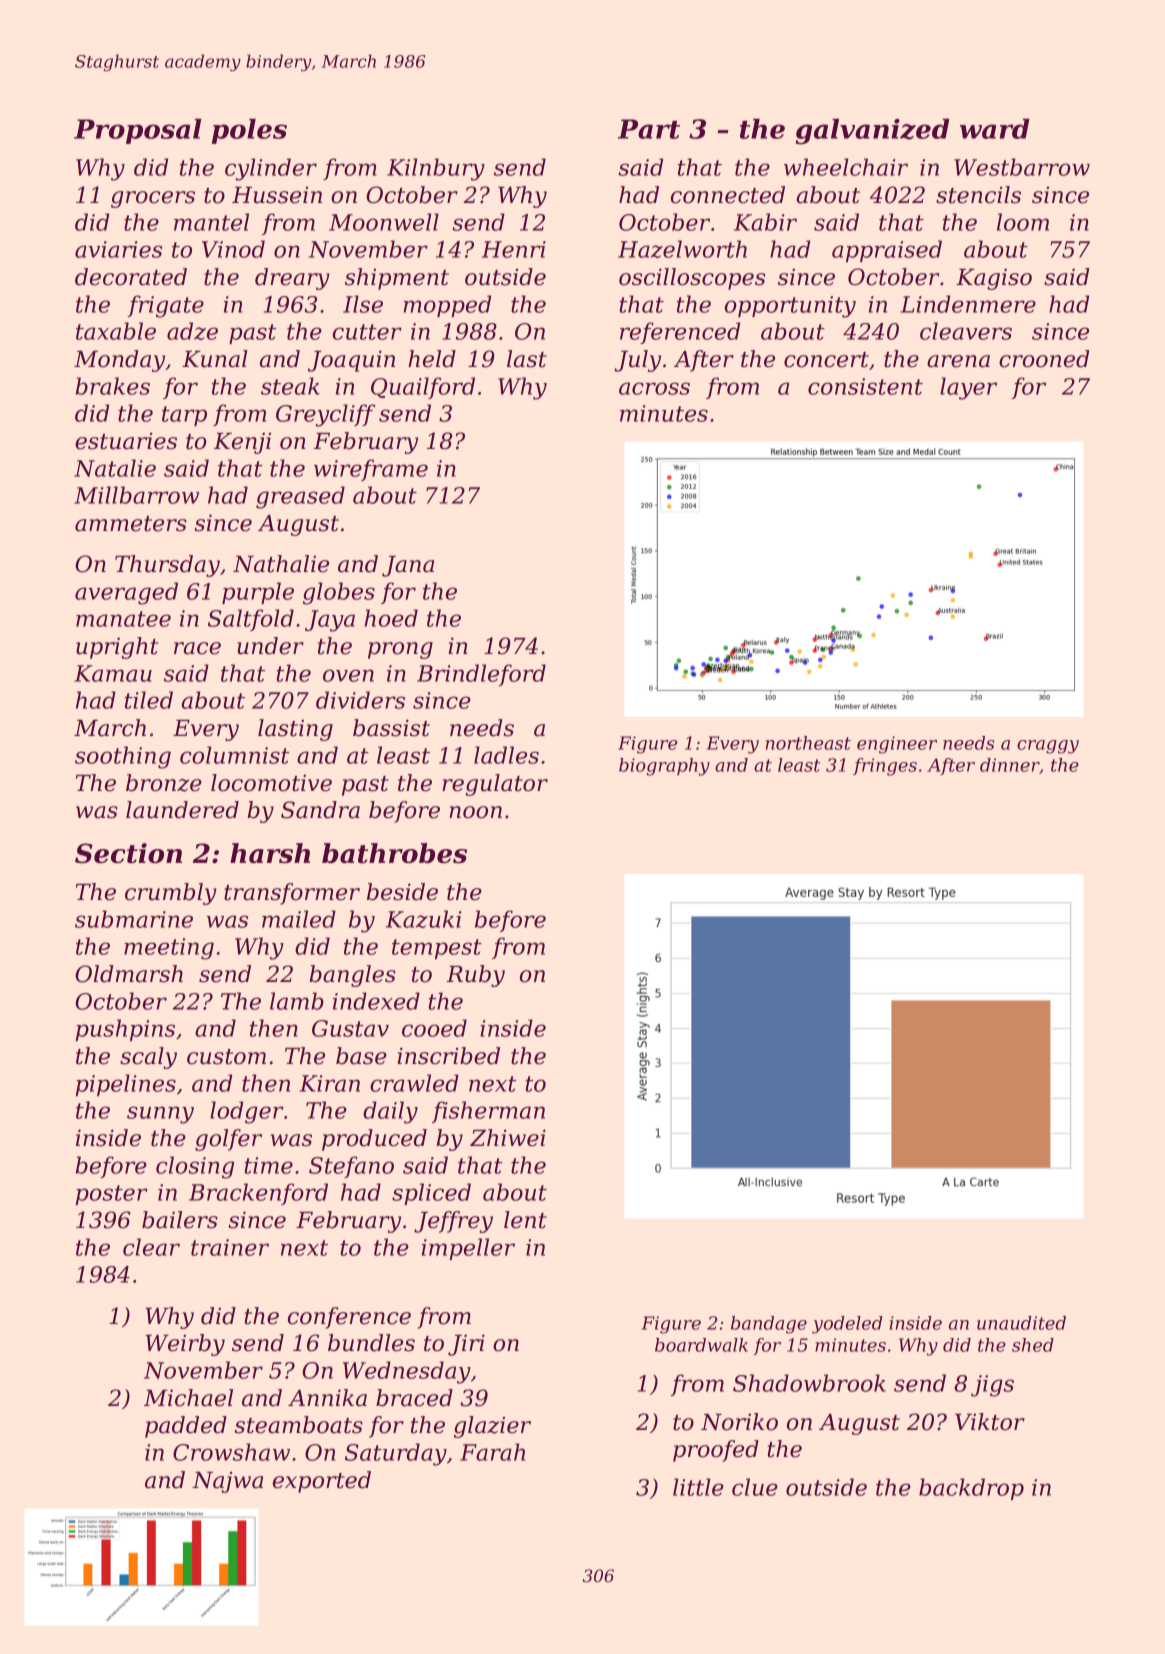 The image size is (1165, 1654). I want to click on opportunity, so click(790, 307).
